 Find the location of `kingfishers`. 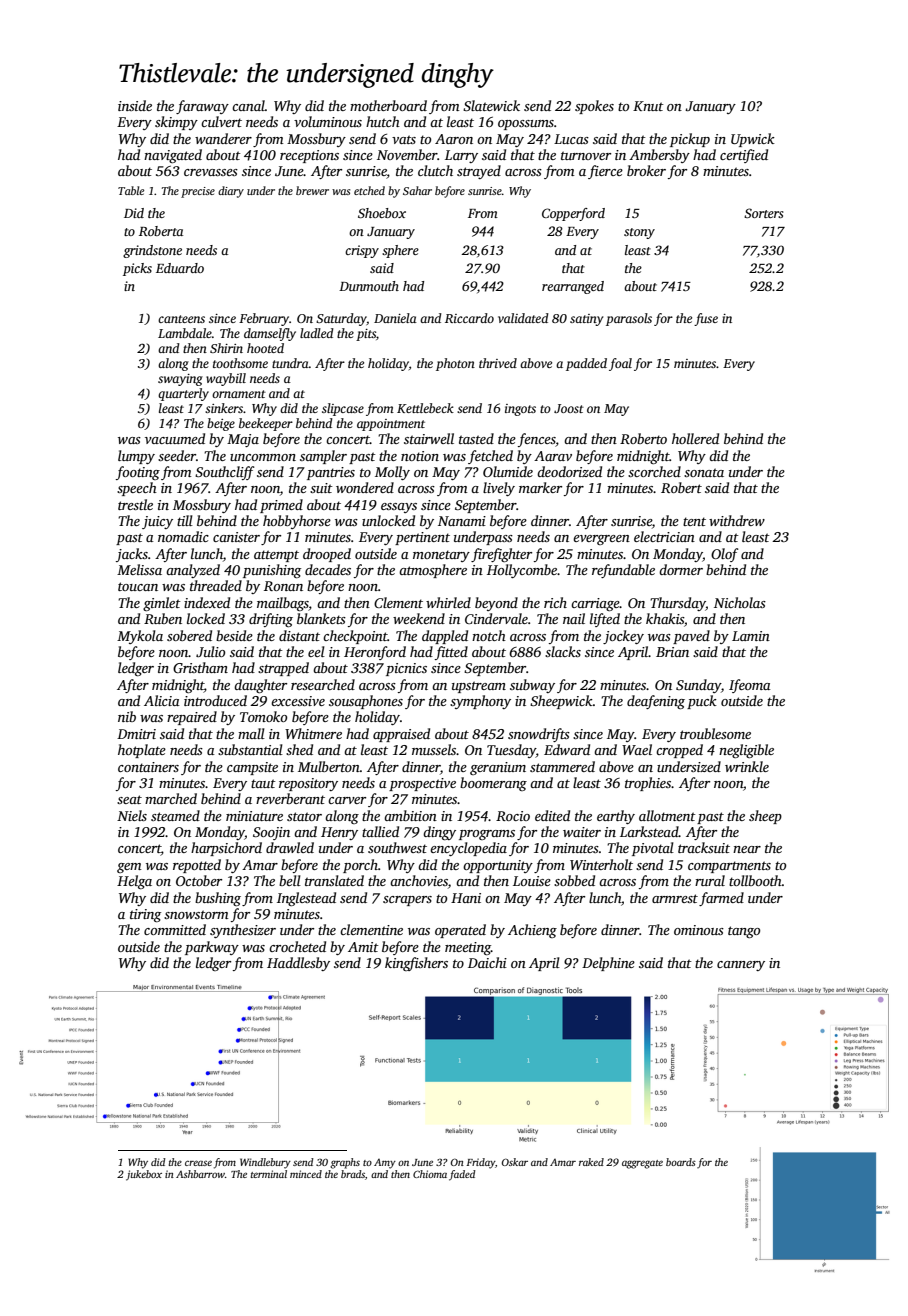

kingfishers is located at coordinates (416, 964).
